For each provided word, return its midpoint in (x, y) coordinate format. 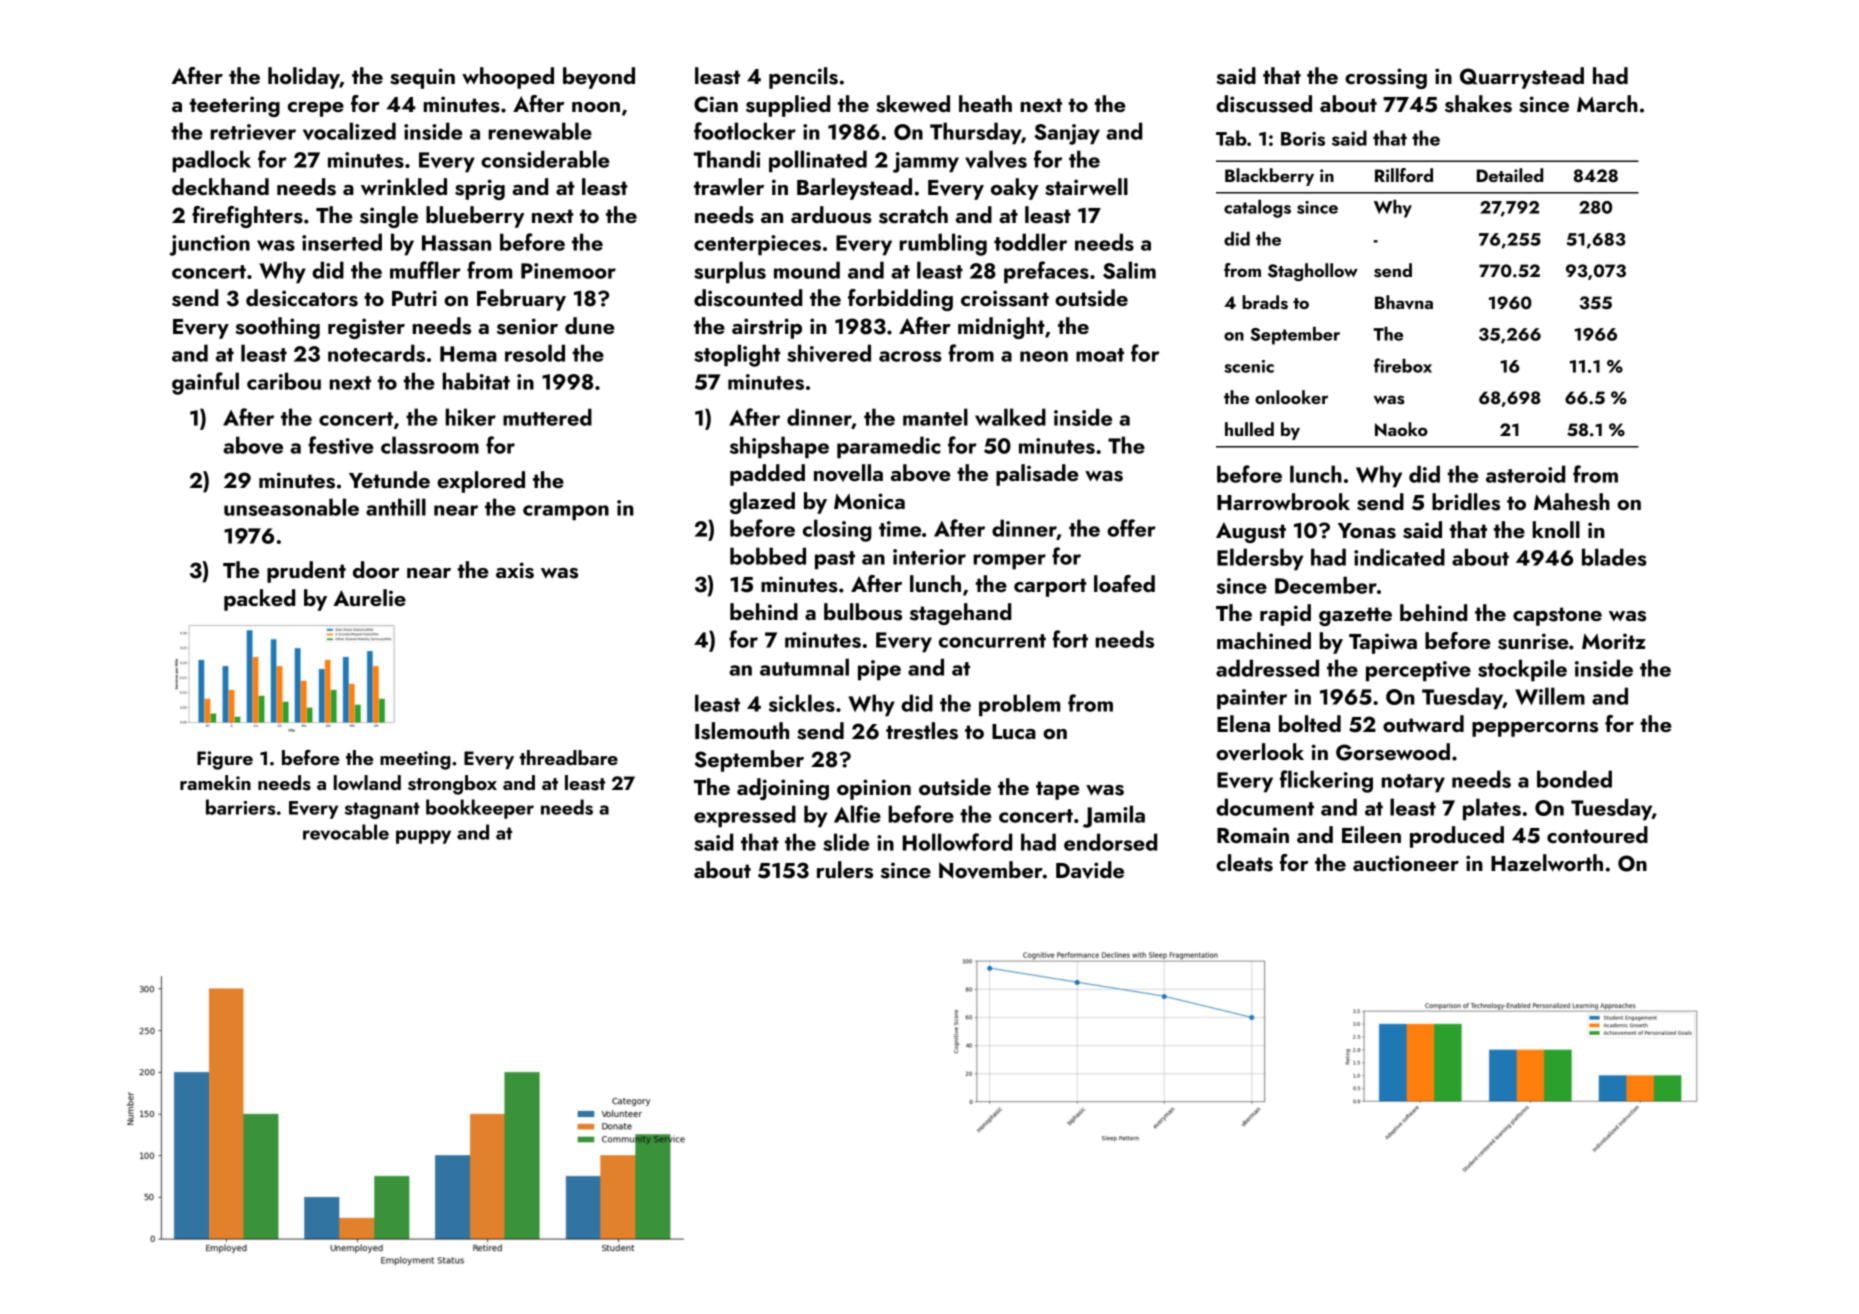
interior (929, 557)
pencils (803, 78)
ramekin (215, 782)
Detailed (1510, 175)
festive (341, 445)
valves (996, 159)
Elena (1243, 723)
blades (1614, 557)
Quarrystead (1522, 78)
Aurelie (369, 597)
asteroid (1525, 474)
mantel (935, 417)
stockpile (1522, 670)
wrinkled (404, 186)
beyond (599, 78)
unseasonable (291, 507)
